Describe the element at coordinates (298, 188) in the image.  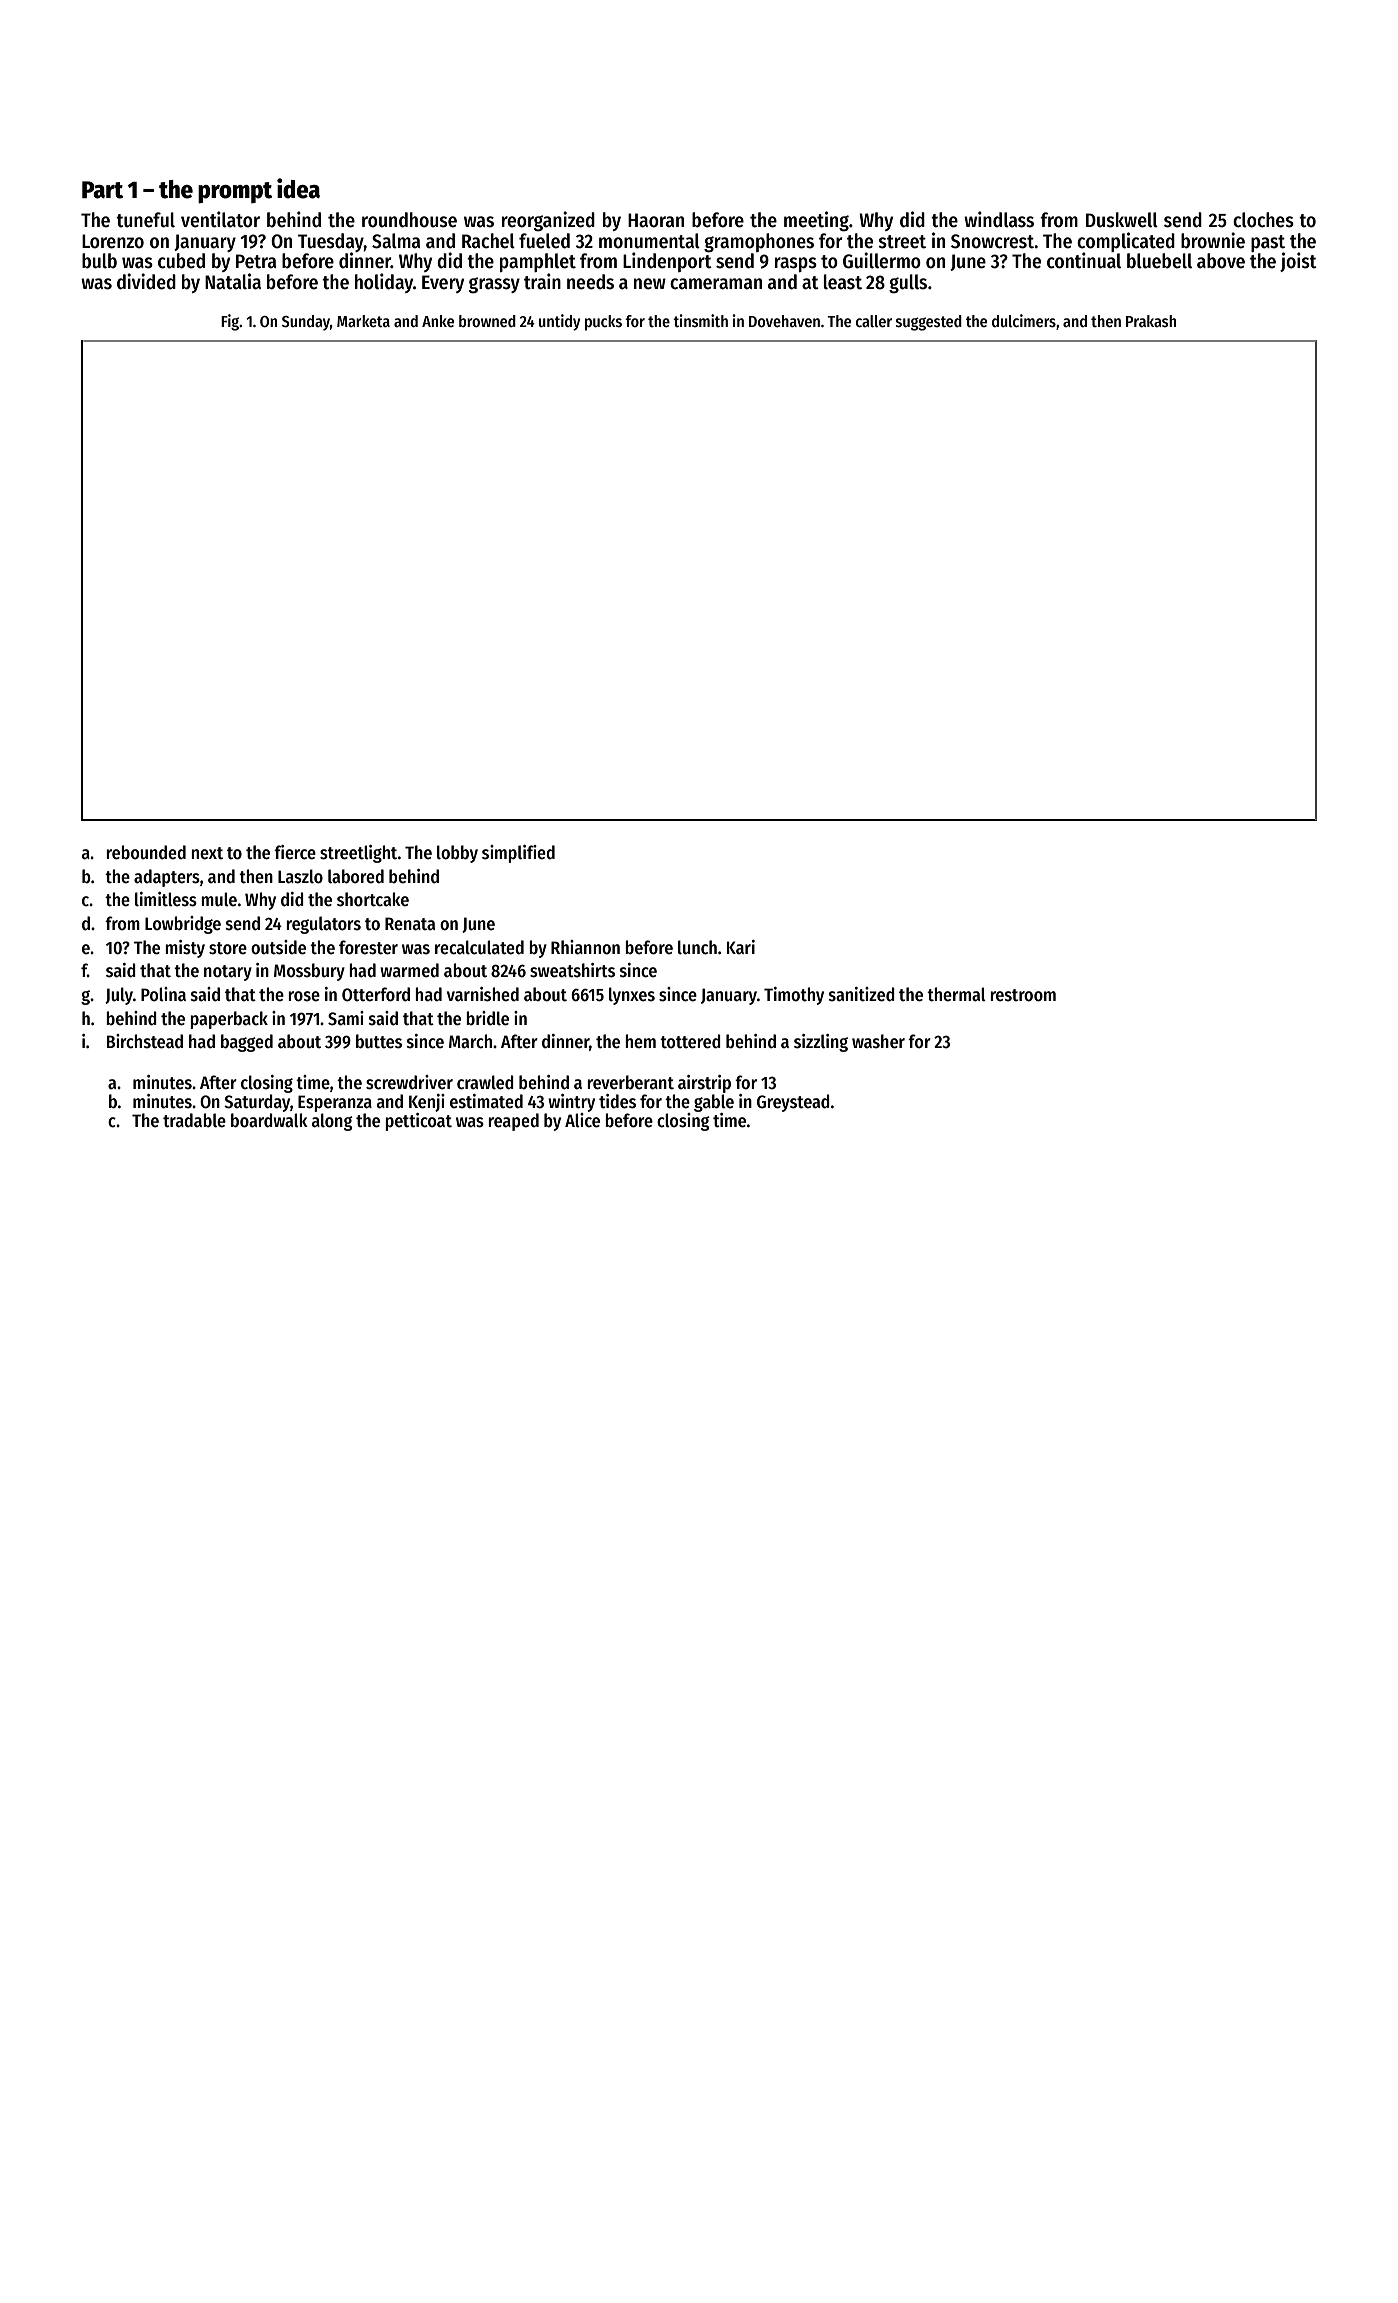
I see `idea` at that location.
